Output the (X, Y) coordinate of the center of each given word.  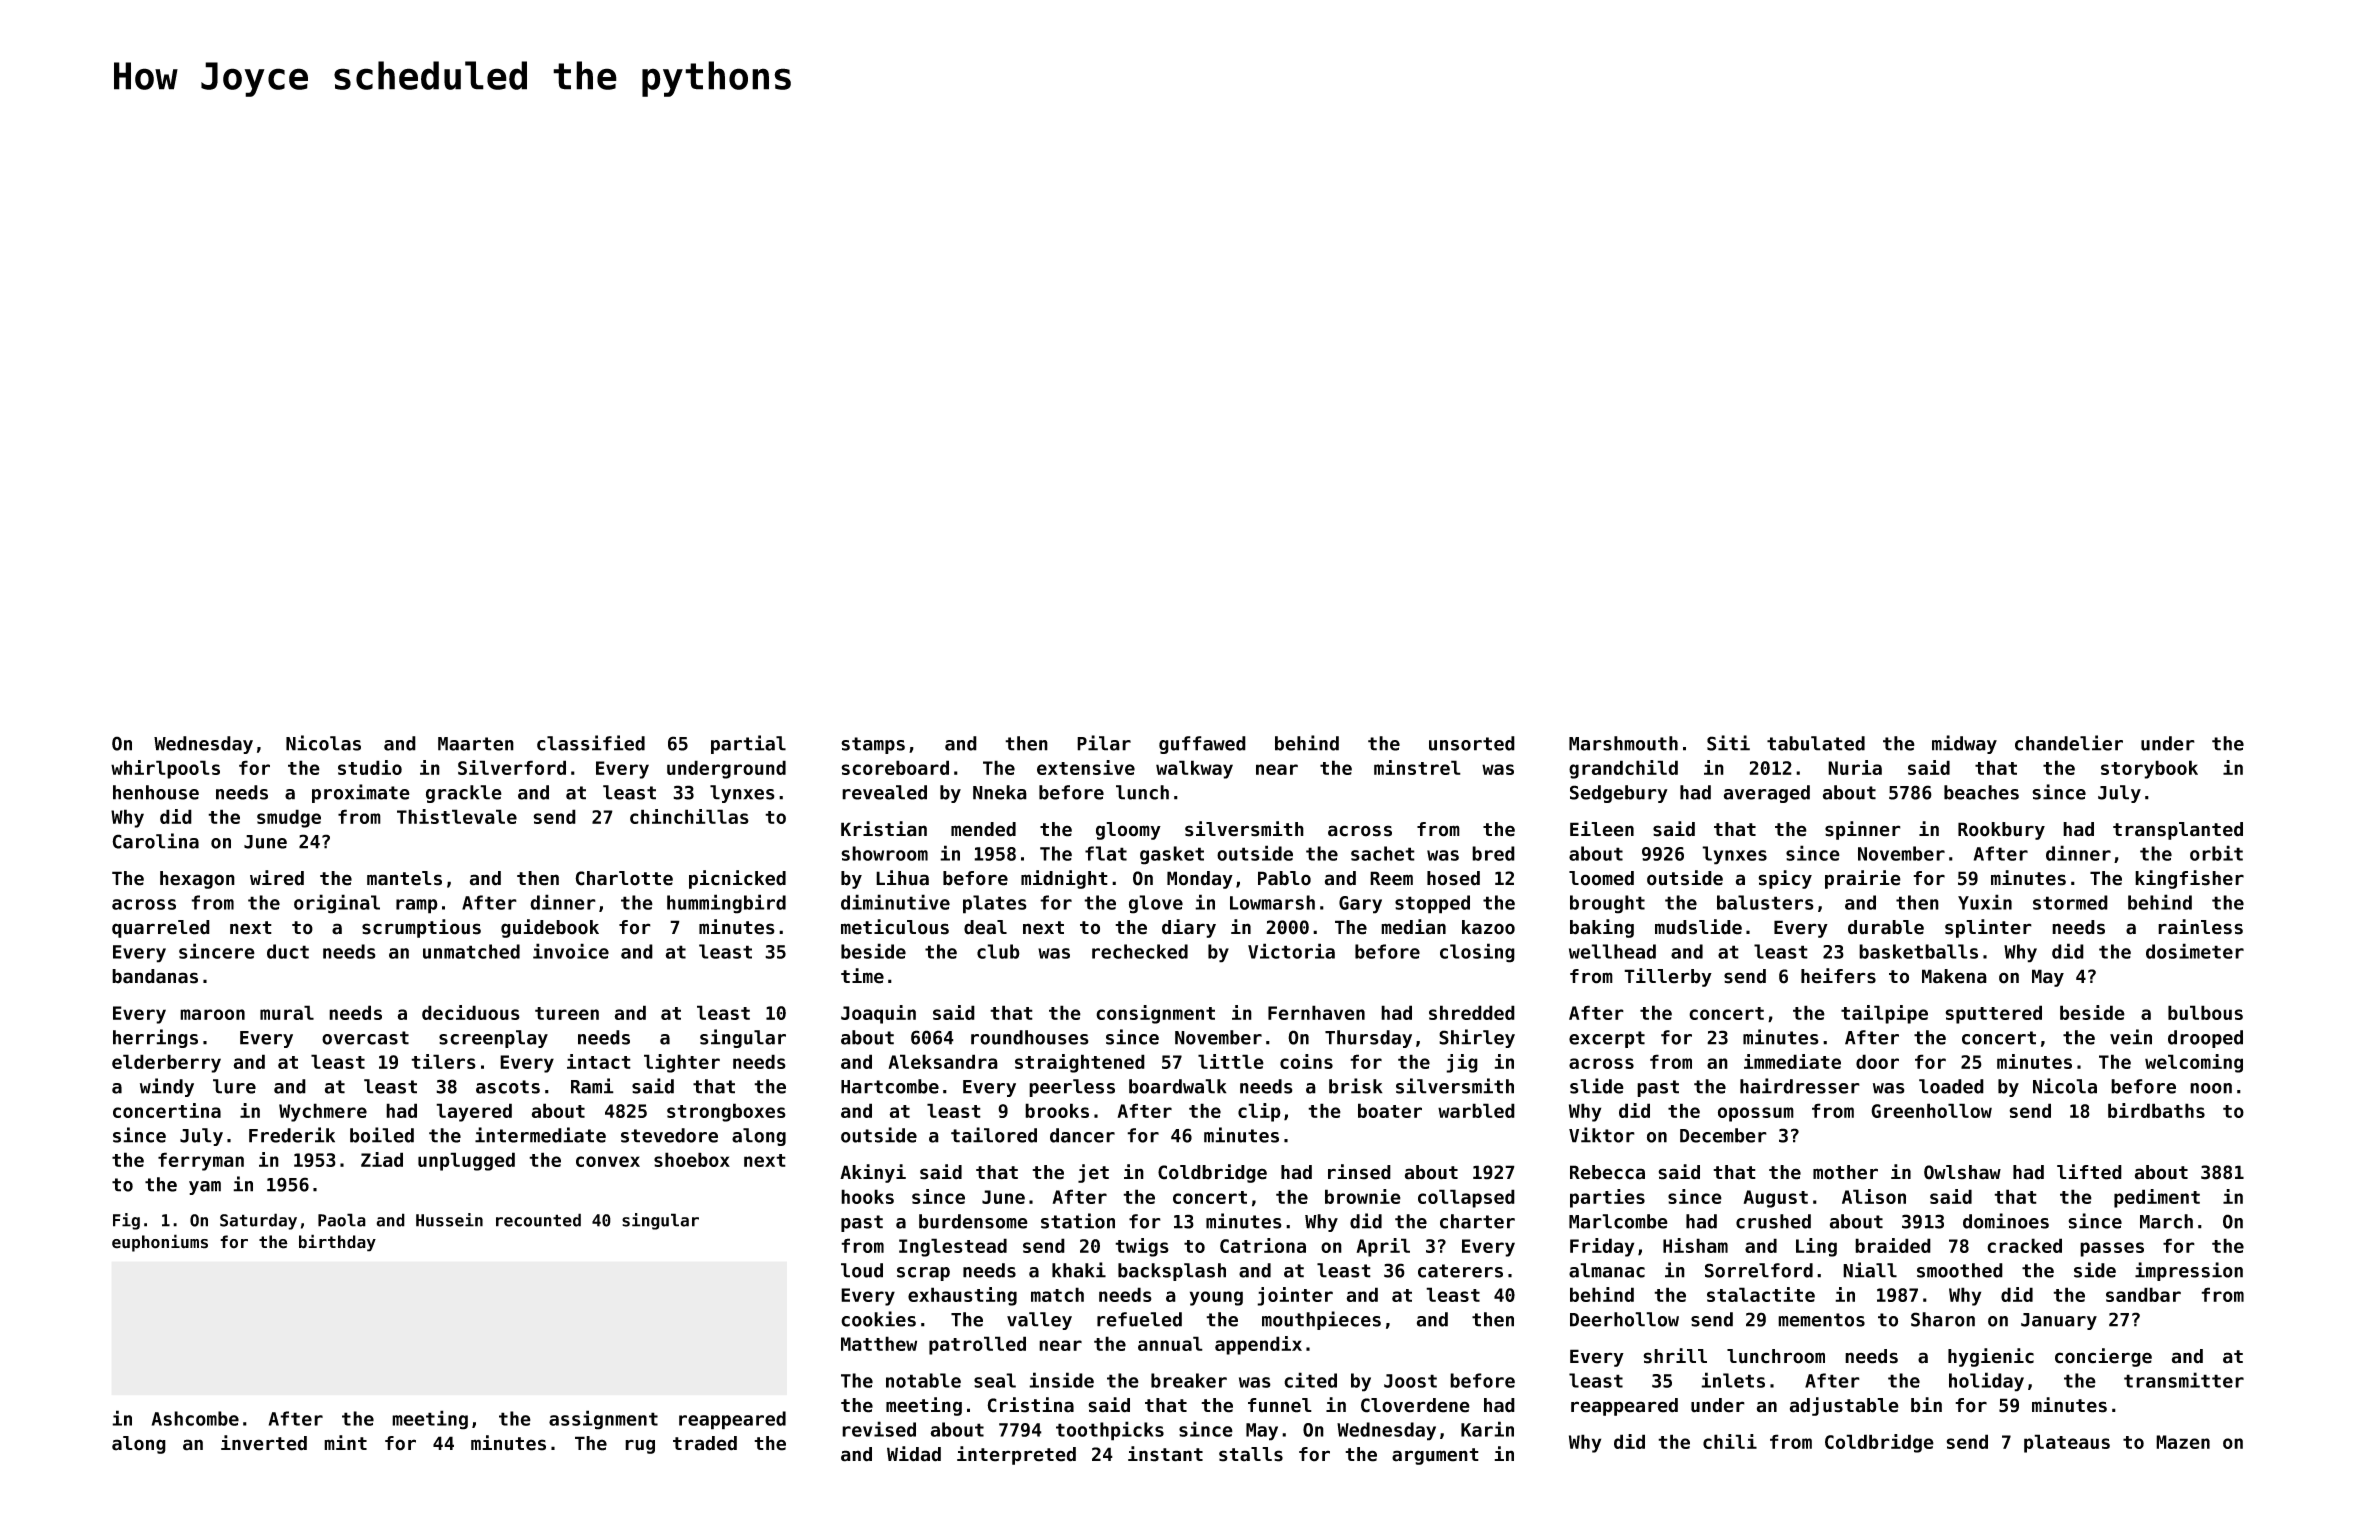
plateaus (2067, 1443)
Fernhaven (1316, 1012)
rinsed (1359, 1172)
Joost (1410, 1381)
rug (640, 1446)
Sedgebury (1619, 794)
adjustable (1844, 1406)
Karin (1487, 1429)
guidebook (550, 928)
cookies (878, 1319)
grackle (464, 794)
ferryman (201, 1161)
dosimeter (2195, 951)
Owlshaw (1962, 1172)
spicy (1785, 879)
